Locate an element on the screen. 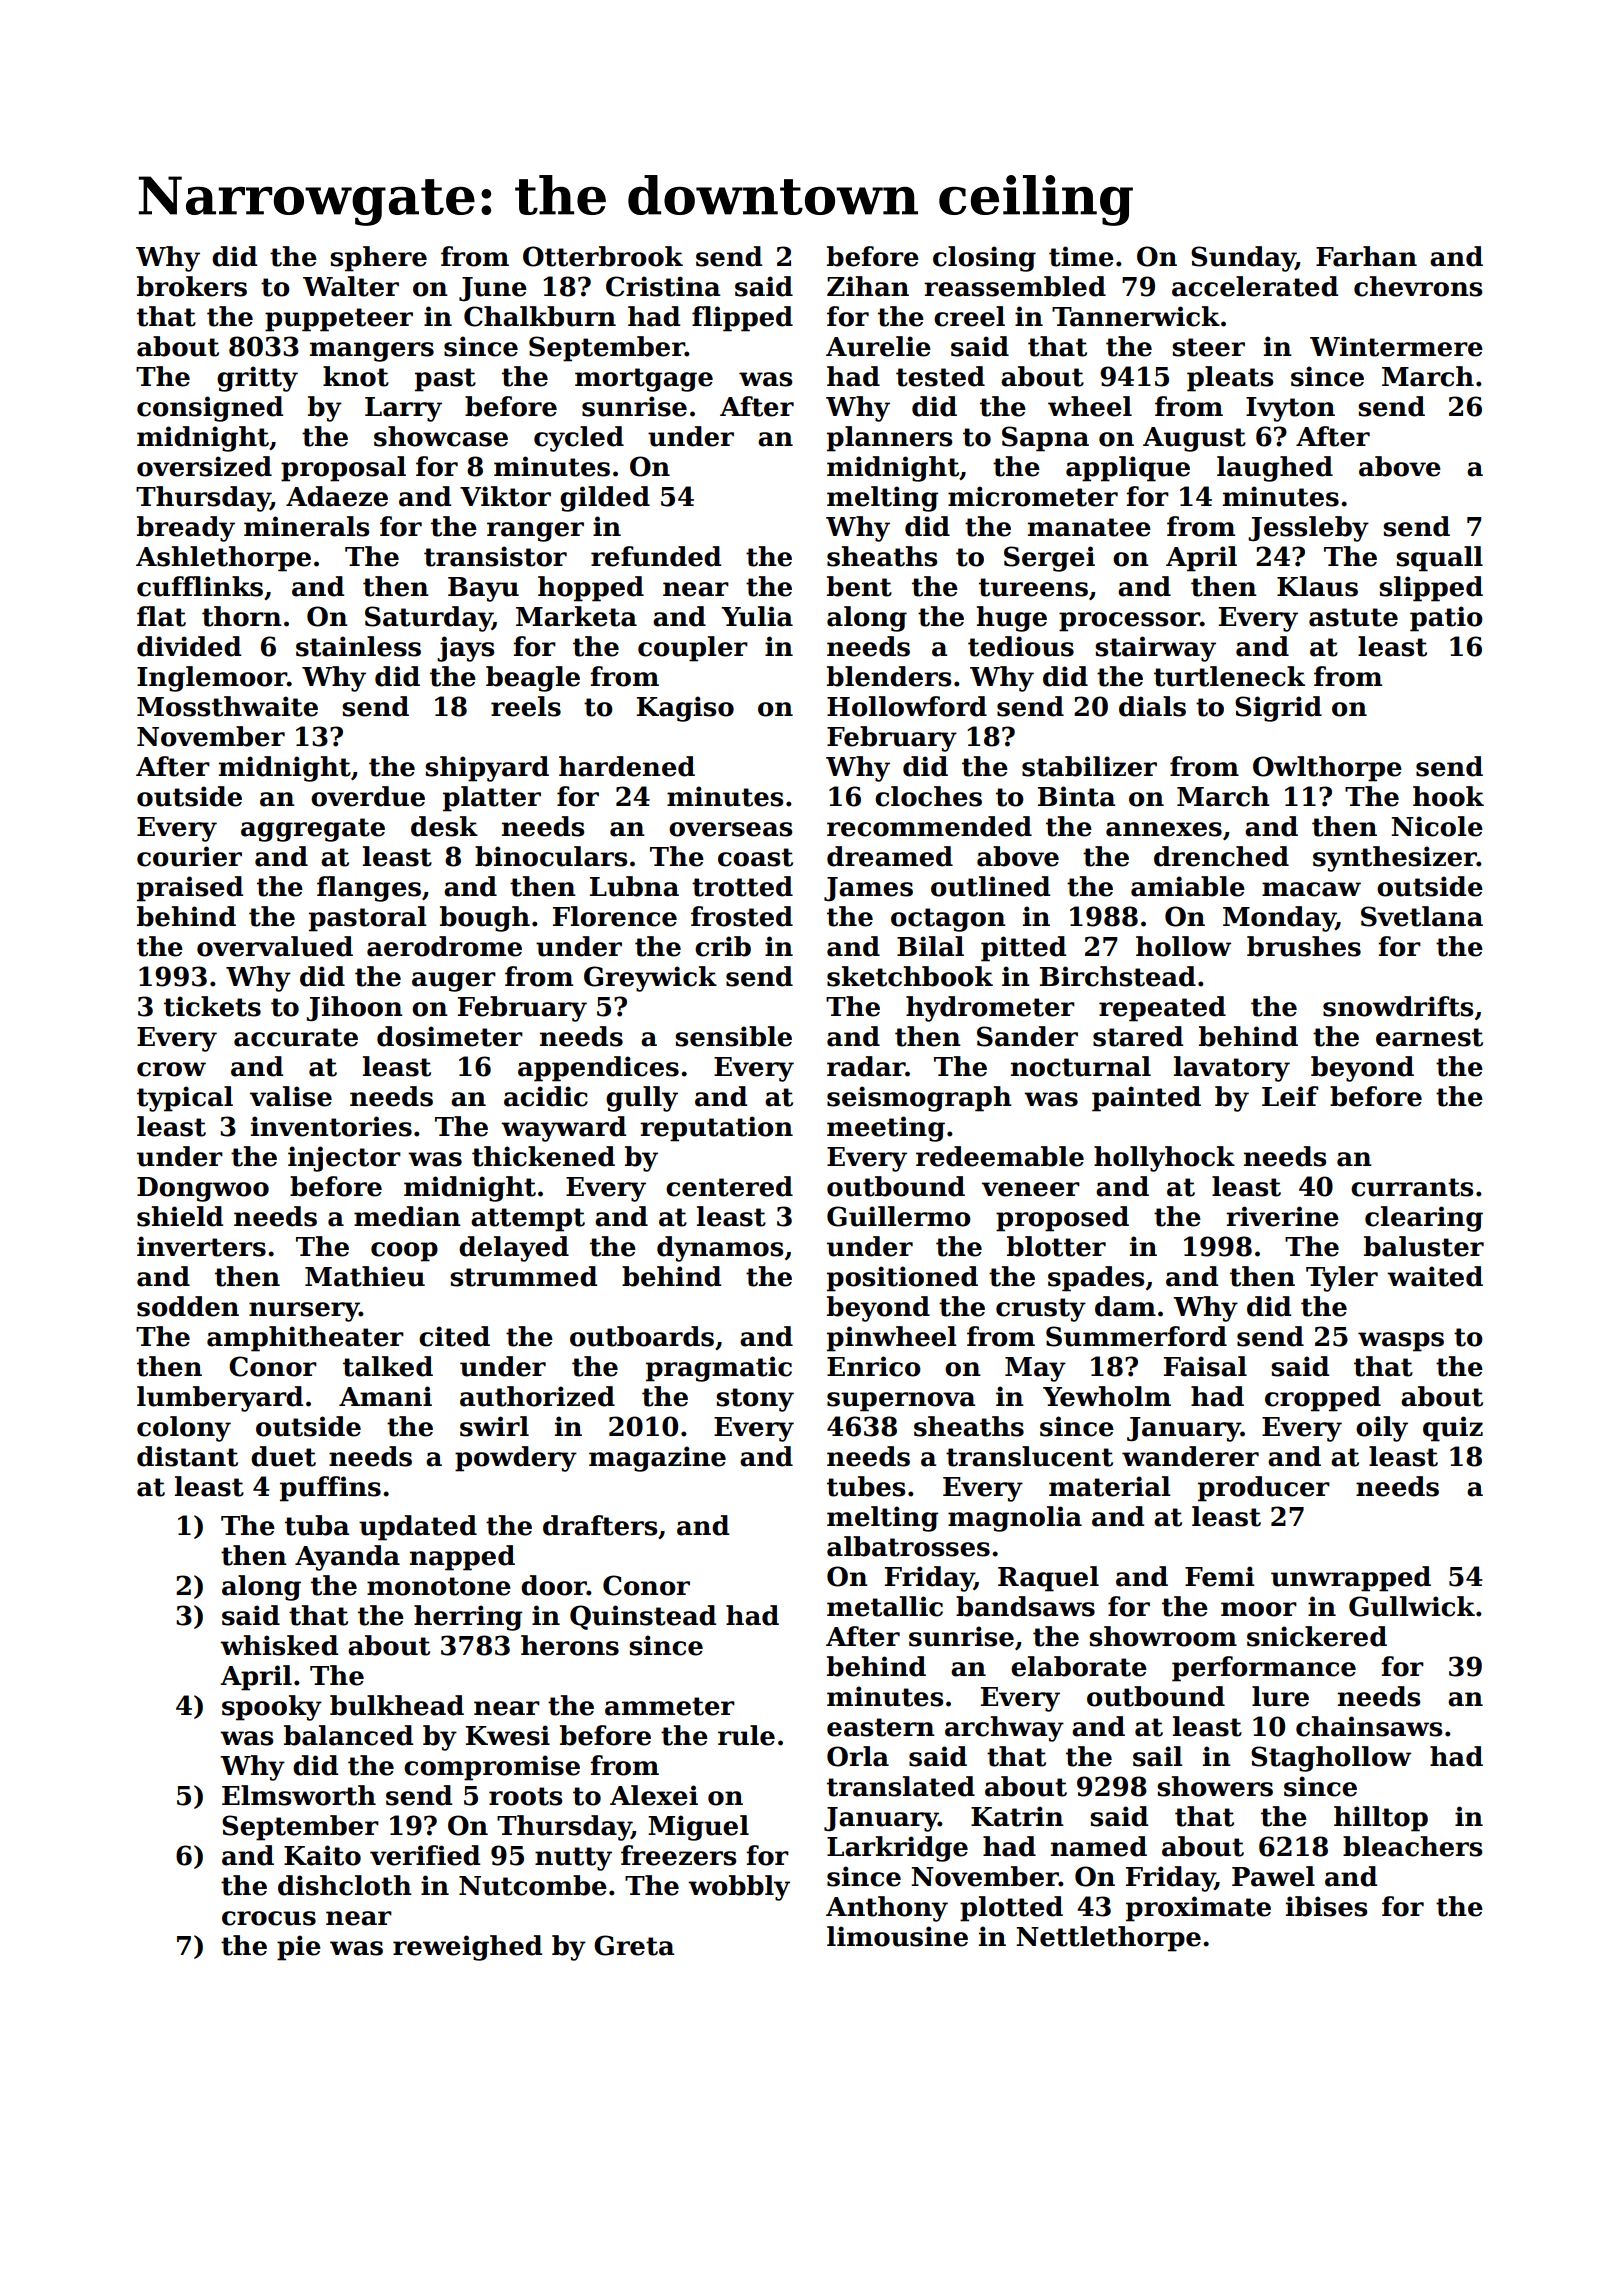 The height and width of the screenshot is (2292, 1620). closing is located at coordinates (984, 259).
